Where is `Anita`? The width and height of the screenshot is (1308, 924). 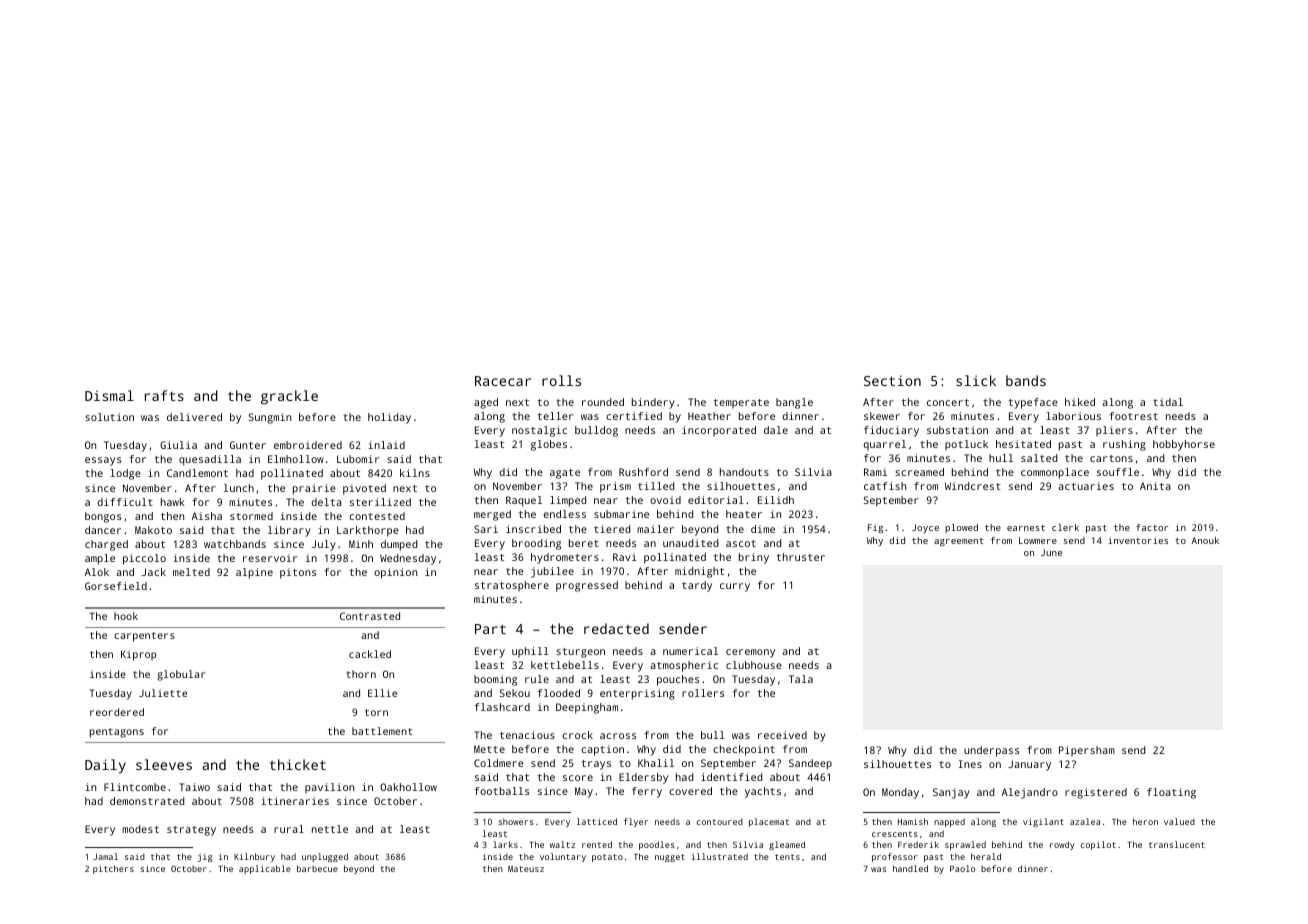
Anita is located at coordinates (1155, 486).
